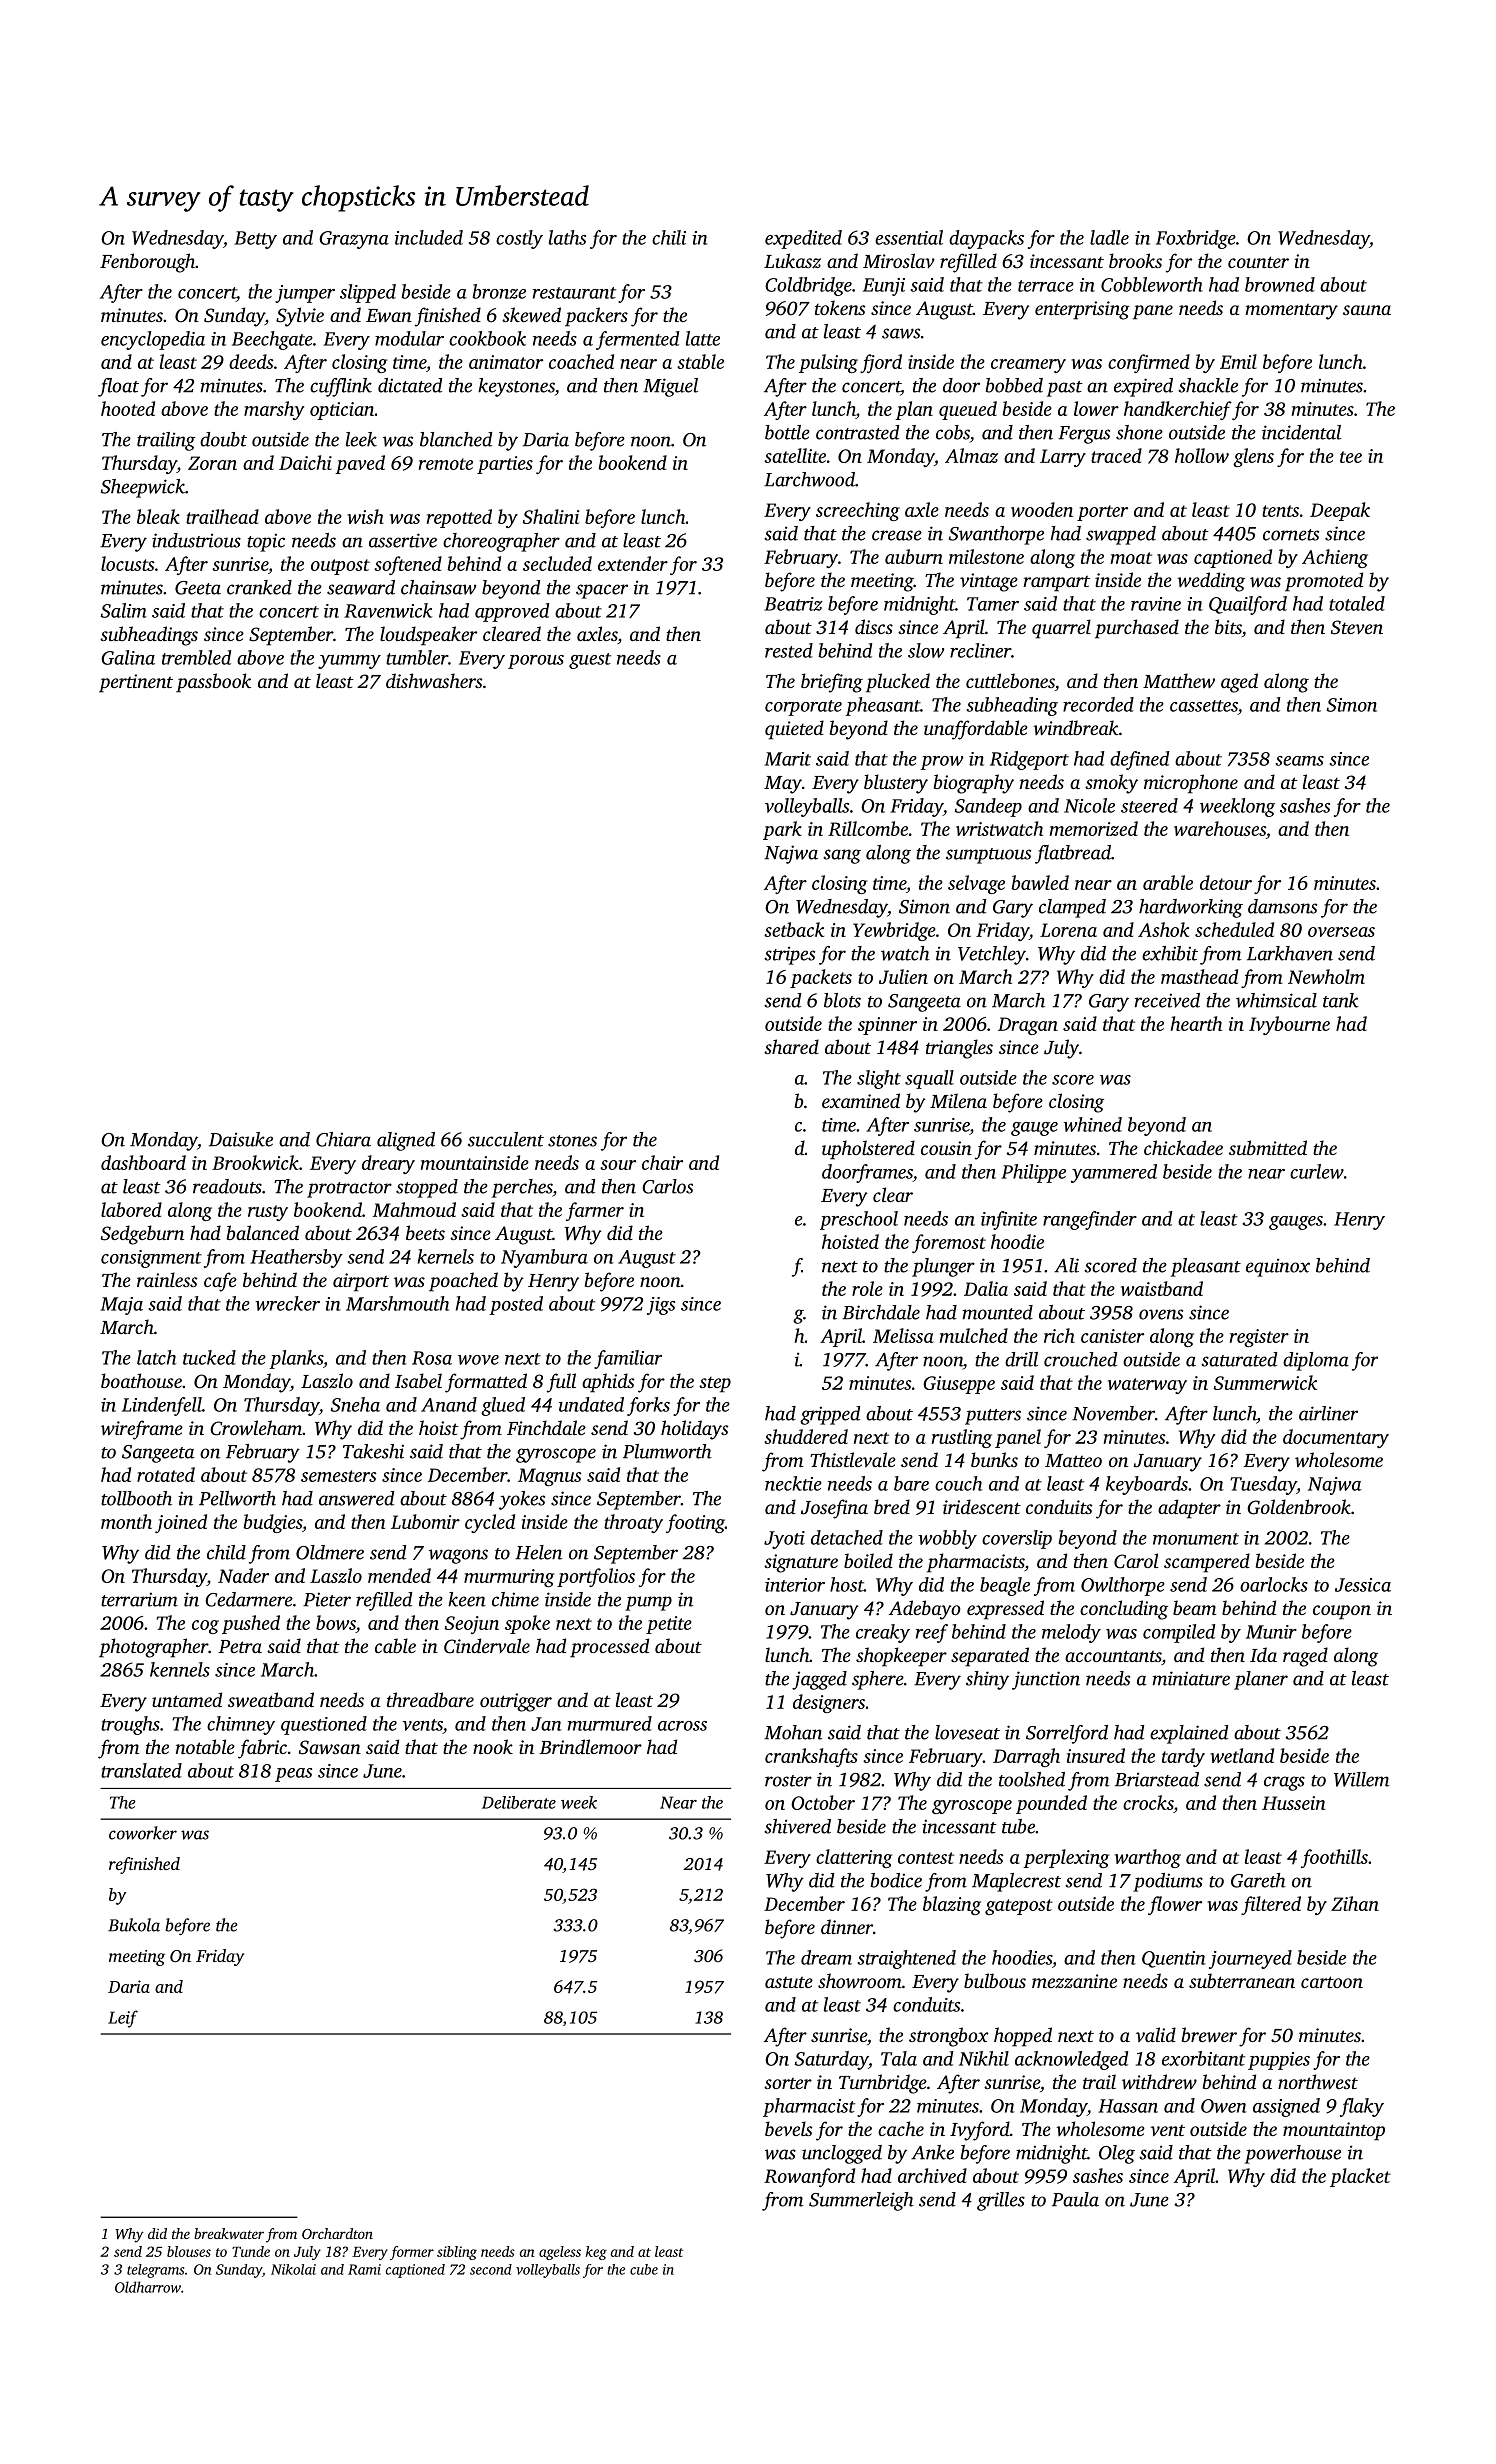 This screenshot has height=2464, width=1496. Describe the element at coordinates (1073, 1460) in the screenshot. I see `Matteo` at that location.
